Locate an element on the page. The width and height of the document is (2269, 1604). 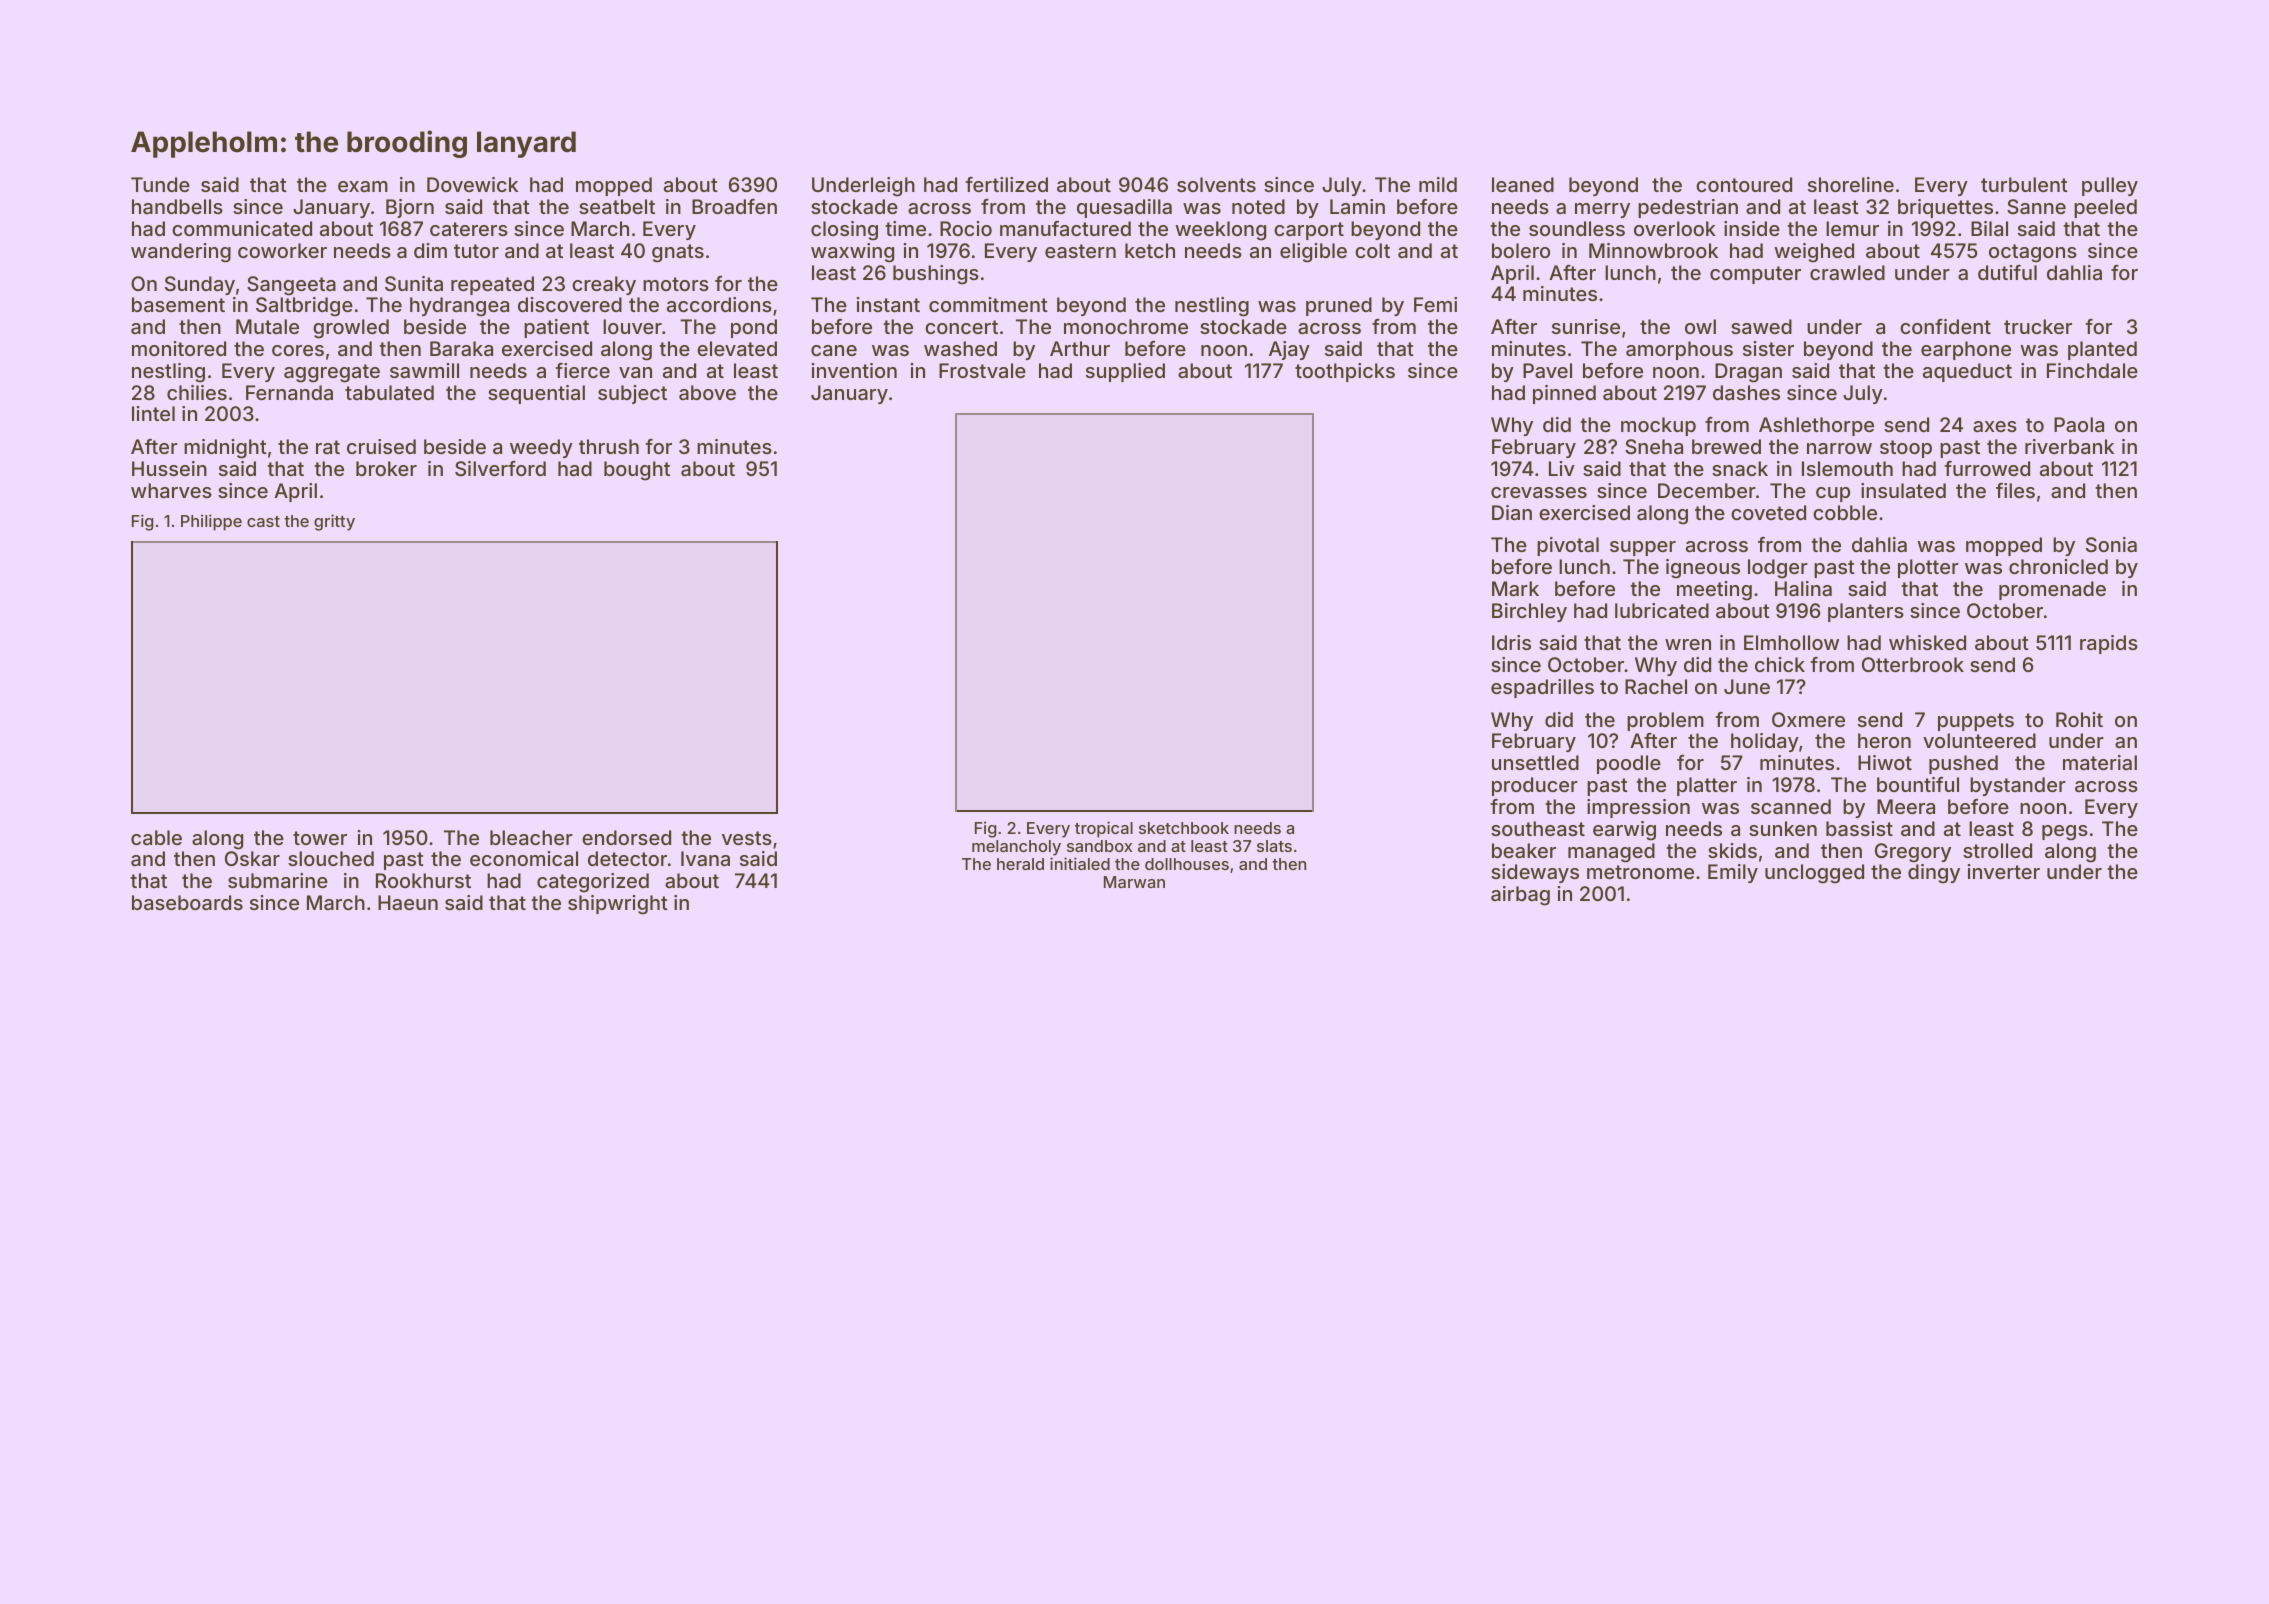
turbulent is located at coordinates (2024, 184).
